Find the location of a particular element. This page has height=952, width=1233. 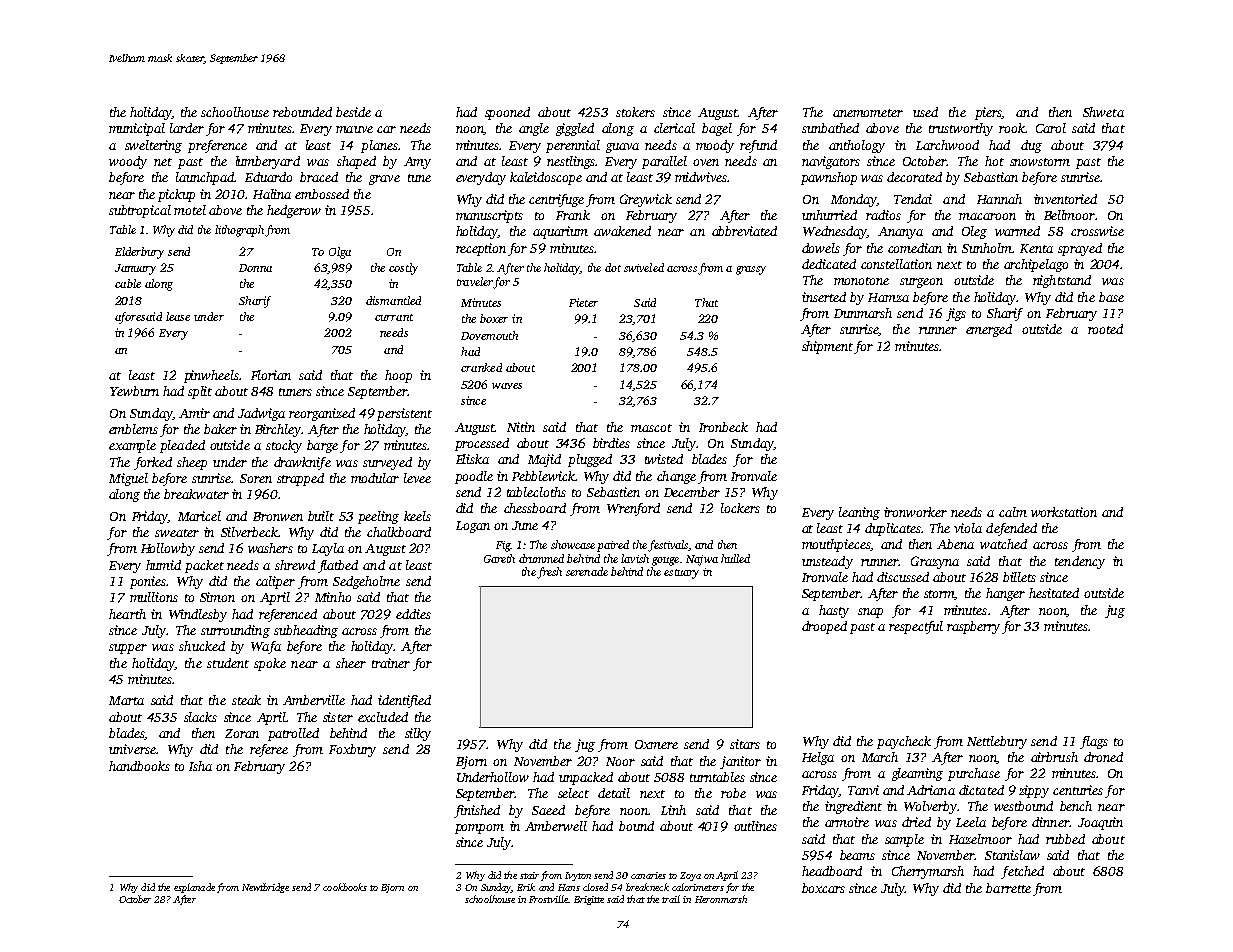

municipal is located at coordinates (137, 129).
